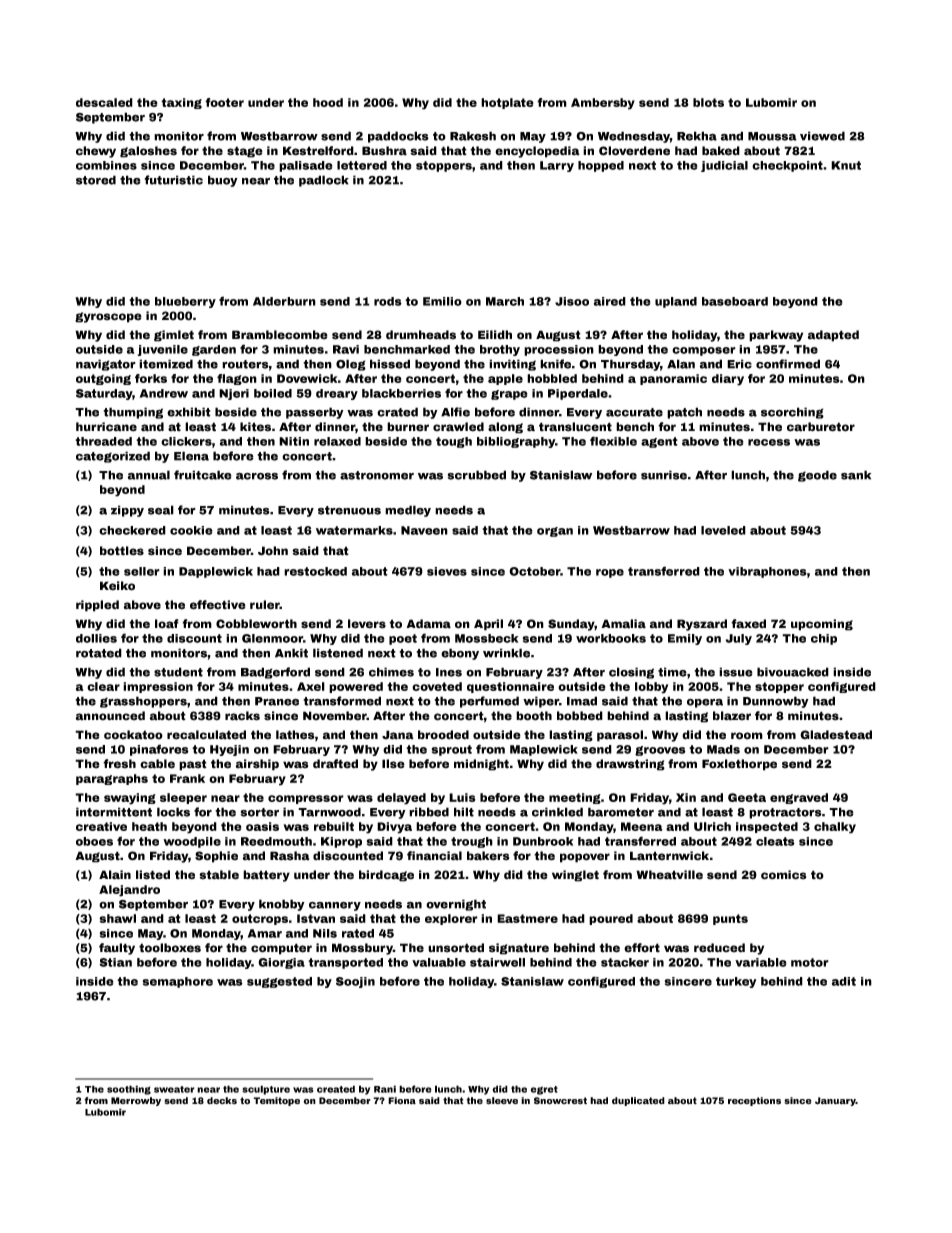 The height and width of the document is (1233, 952). I want to click on comics, so click(783, 875).
